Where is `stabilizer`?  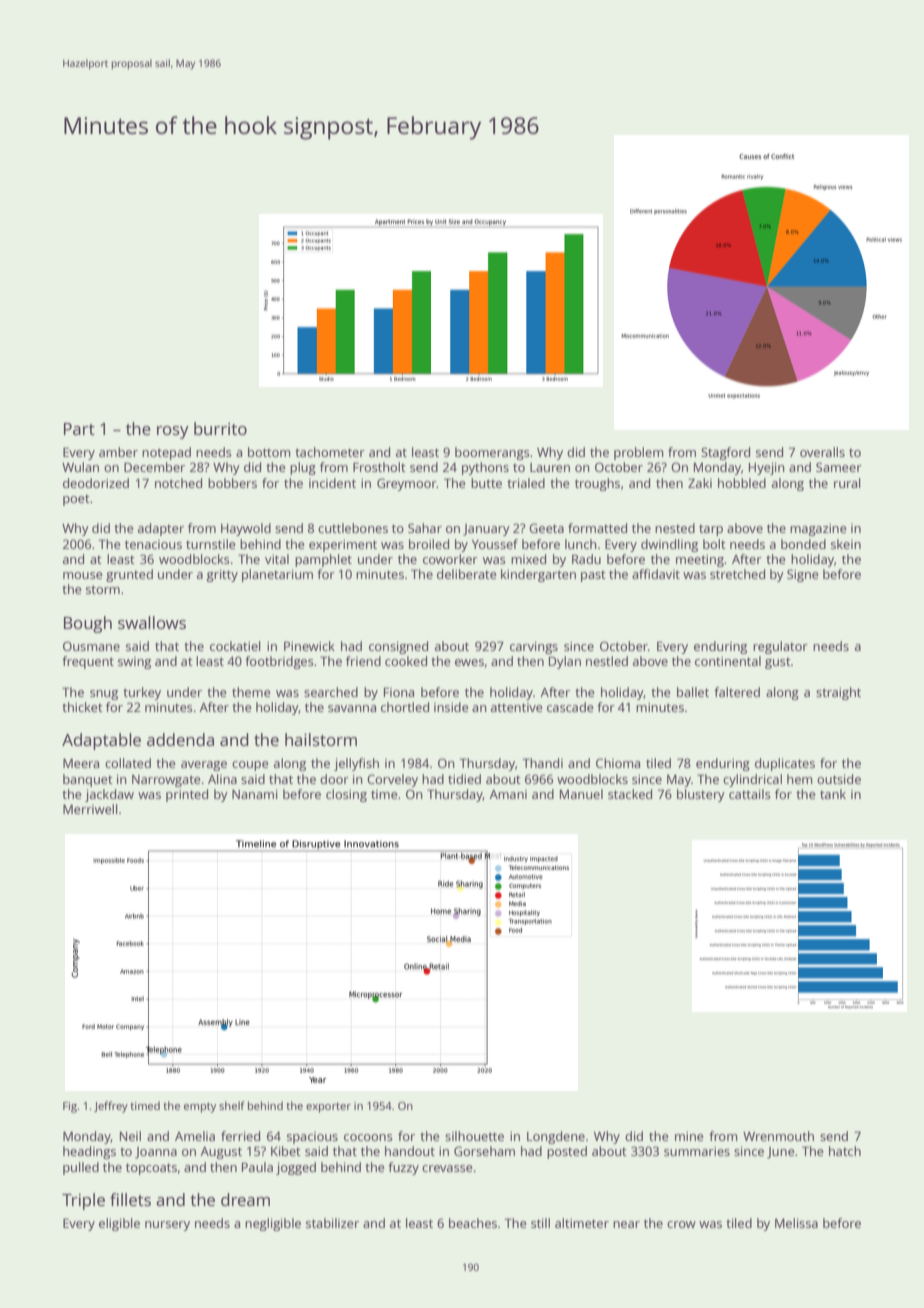 stabilizer is located at coordinates (332, 1223).
